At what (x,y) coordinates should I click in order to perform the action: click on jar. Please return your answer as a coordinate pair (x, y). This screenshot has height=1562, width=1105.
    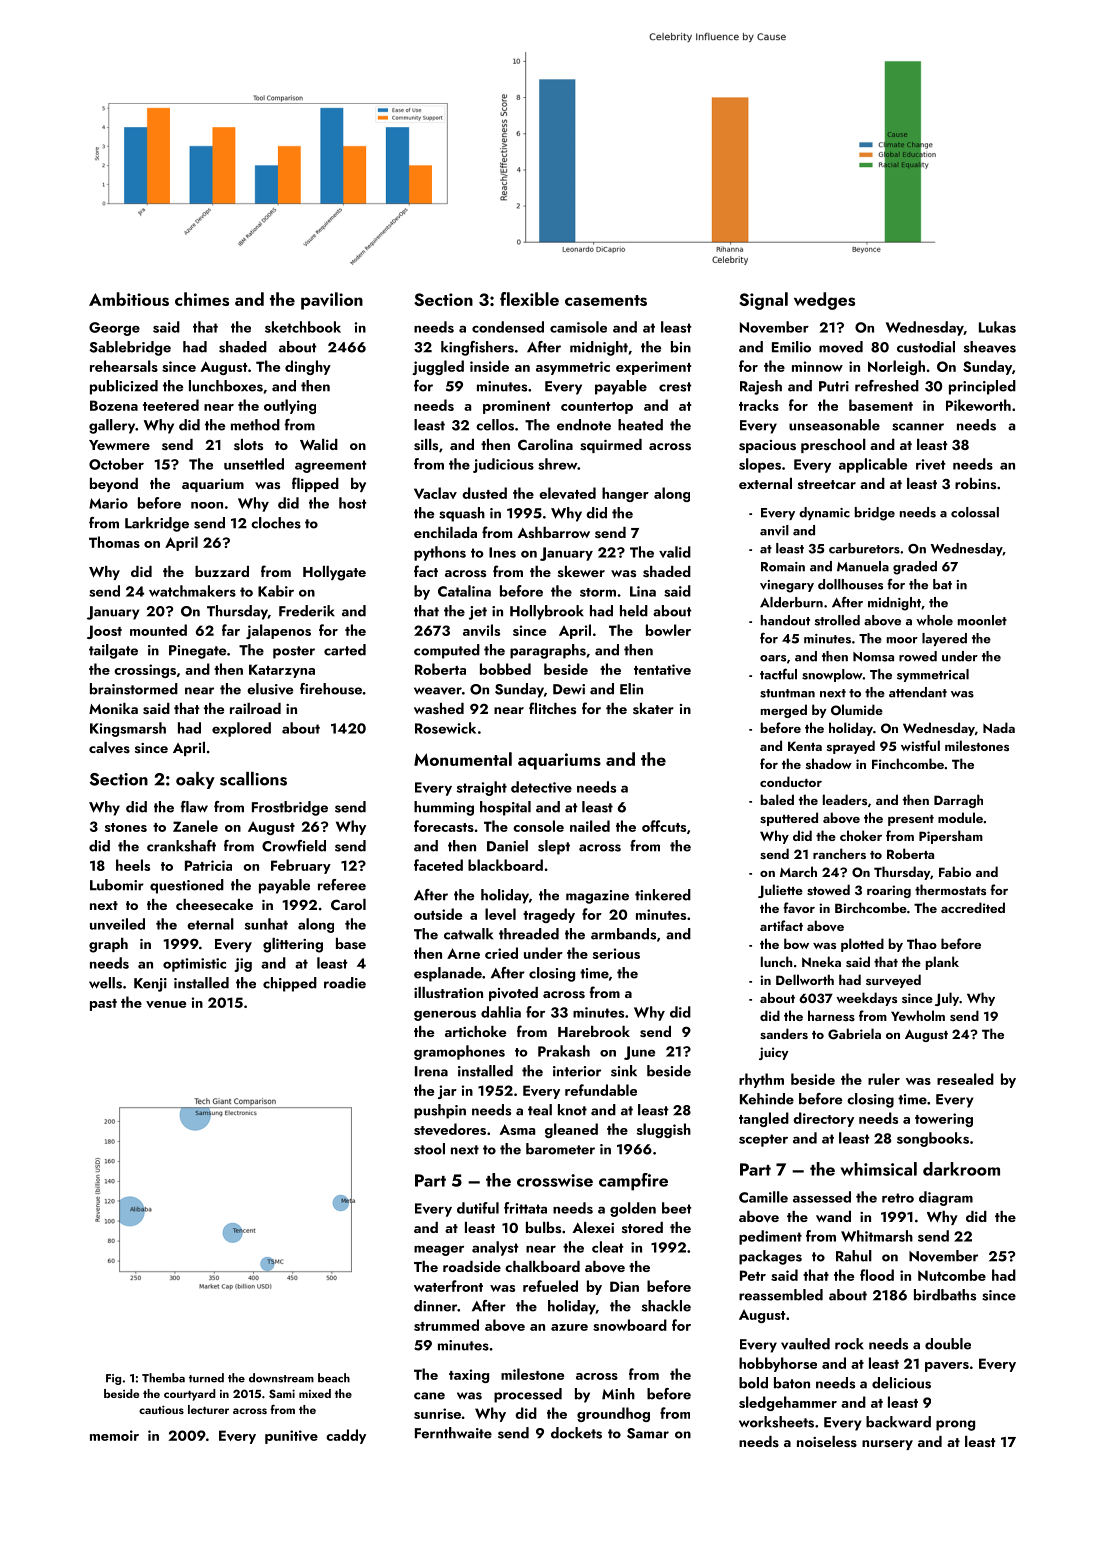
    Looking at the image, I should click on (447, 1092).
